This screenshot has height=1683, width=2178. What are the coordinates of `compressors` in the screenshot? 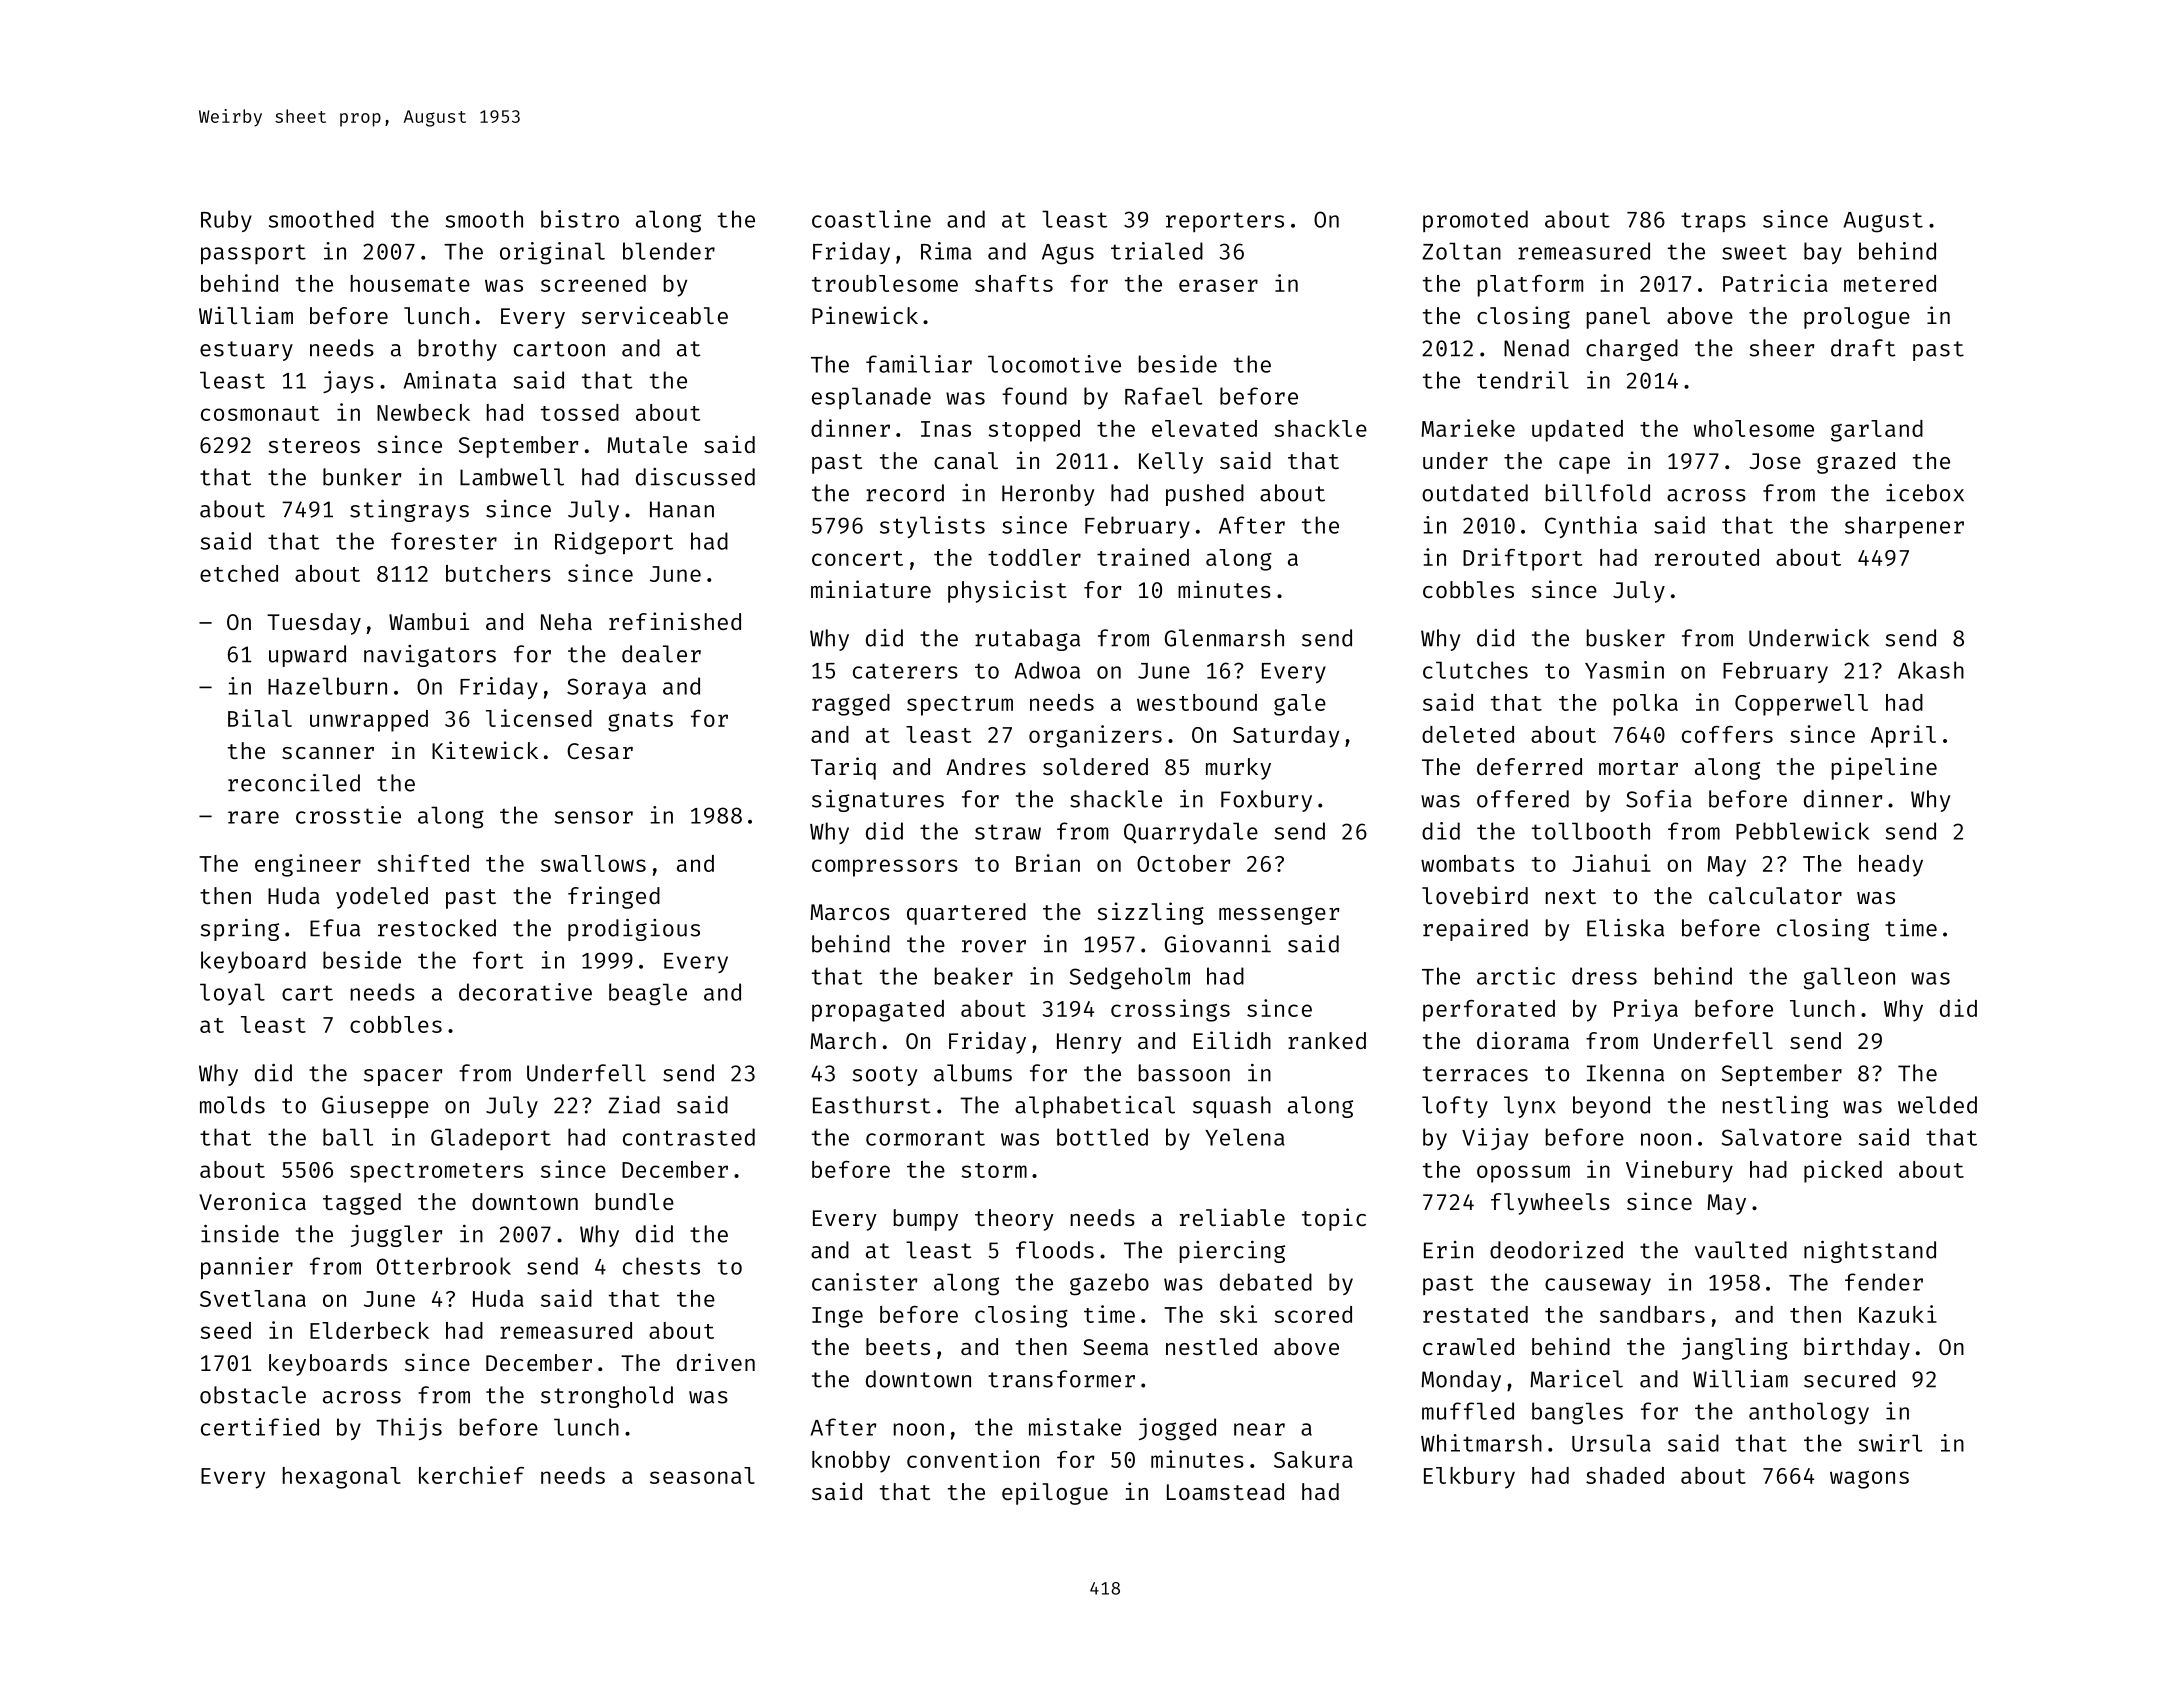 It's located at (885, 868).
